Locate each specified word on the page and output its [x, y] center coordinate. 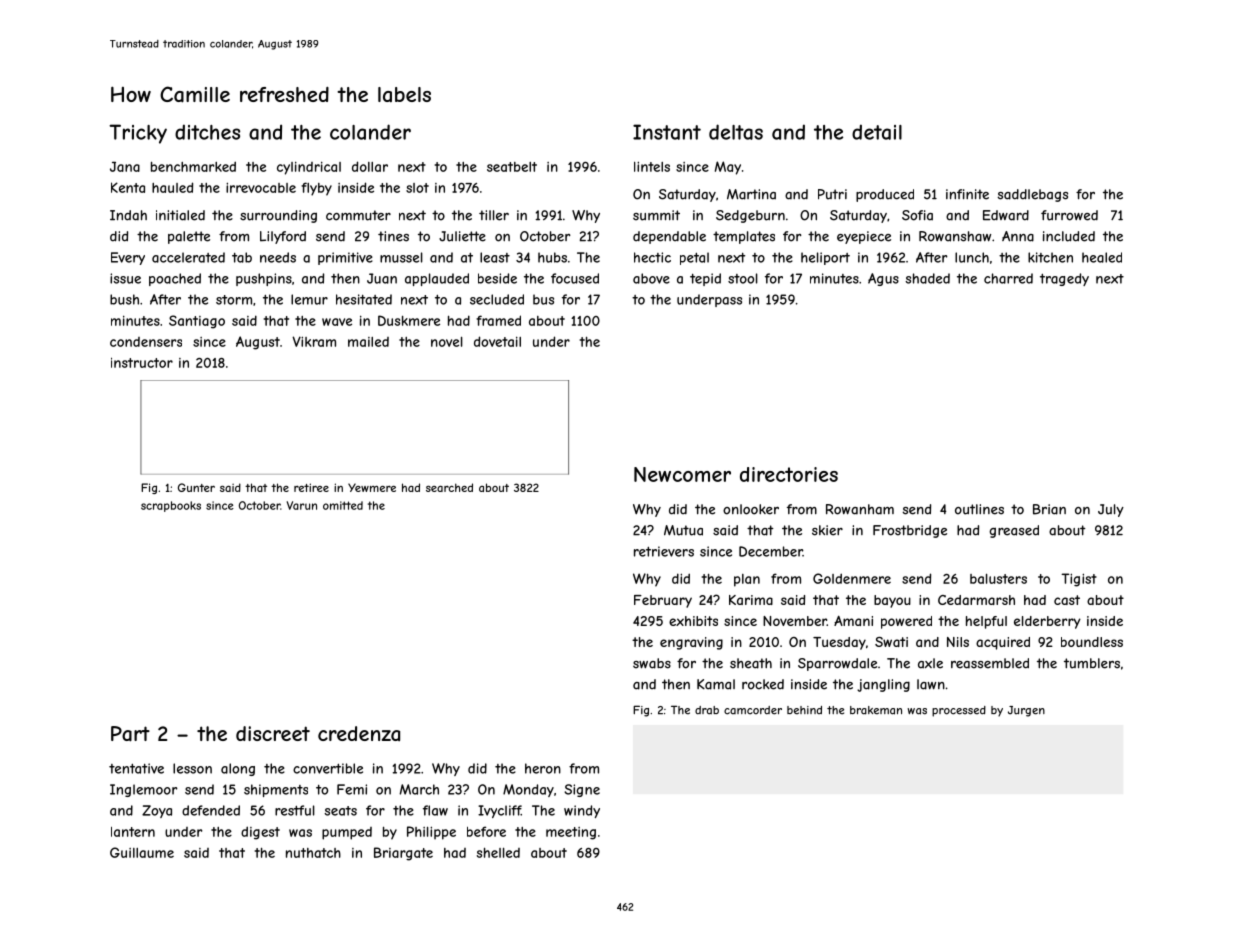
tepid [705, 279]
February [663, 601]
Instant [667, 132]
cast [1067, 600]
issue [125, 278]
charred [1008, 278]
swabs [652, 663]
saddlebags [1032, 195]
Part [130, 734]
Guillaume [142, 852]
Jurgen [1026, 711]
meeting [571, 833]
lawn [931, 684]
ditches [207, 132]
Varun [302, 505]
